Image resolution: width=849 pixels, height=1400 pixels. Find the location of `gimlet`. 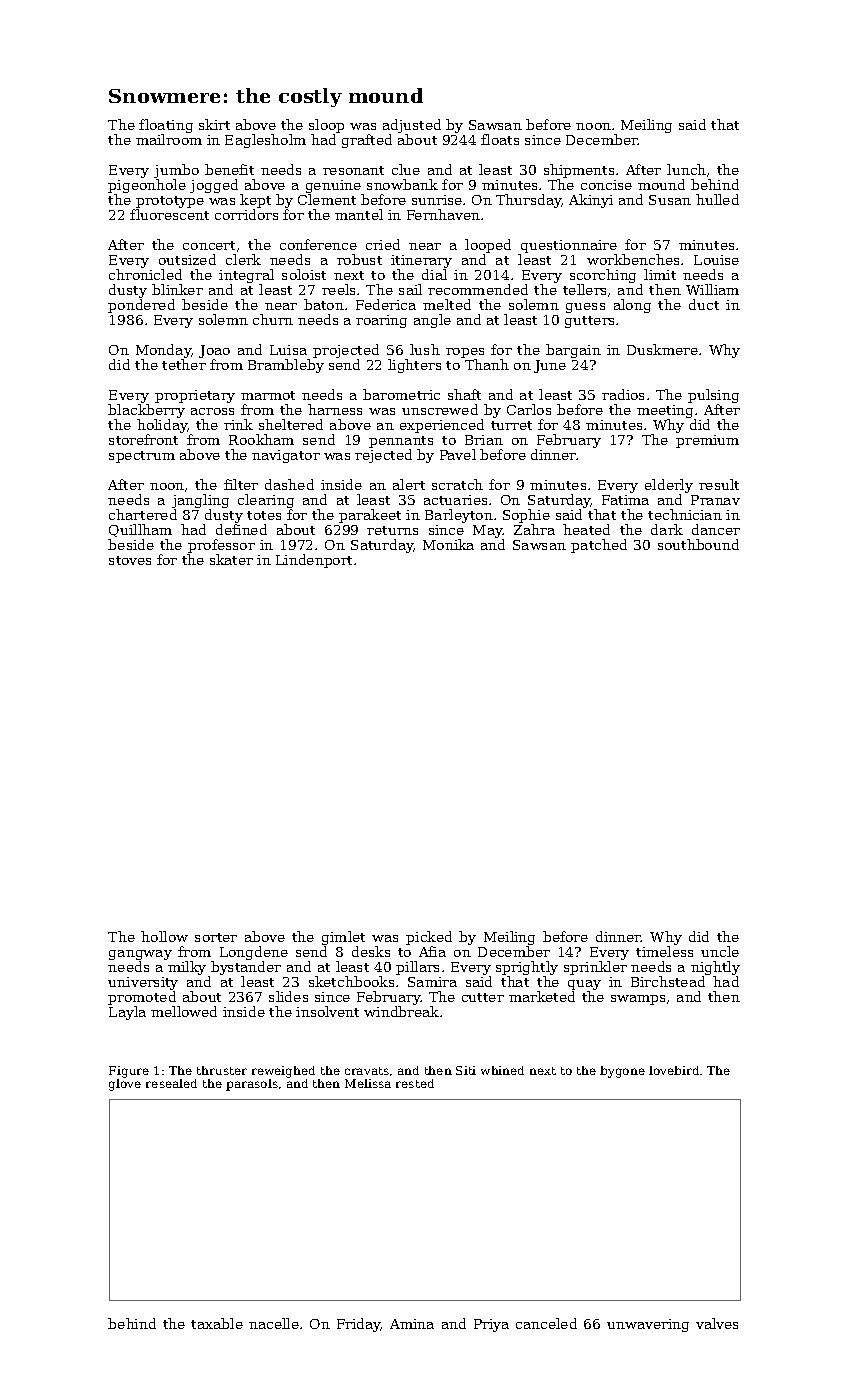

gimlet is located at coordinates (343, 938).
